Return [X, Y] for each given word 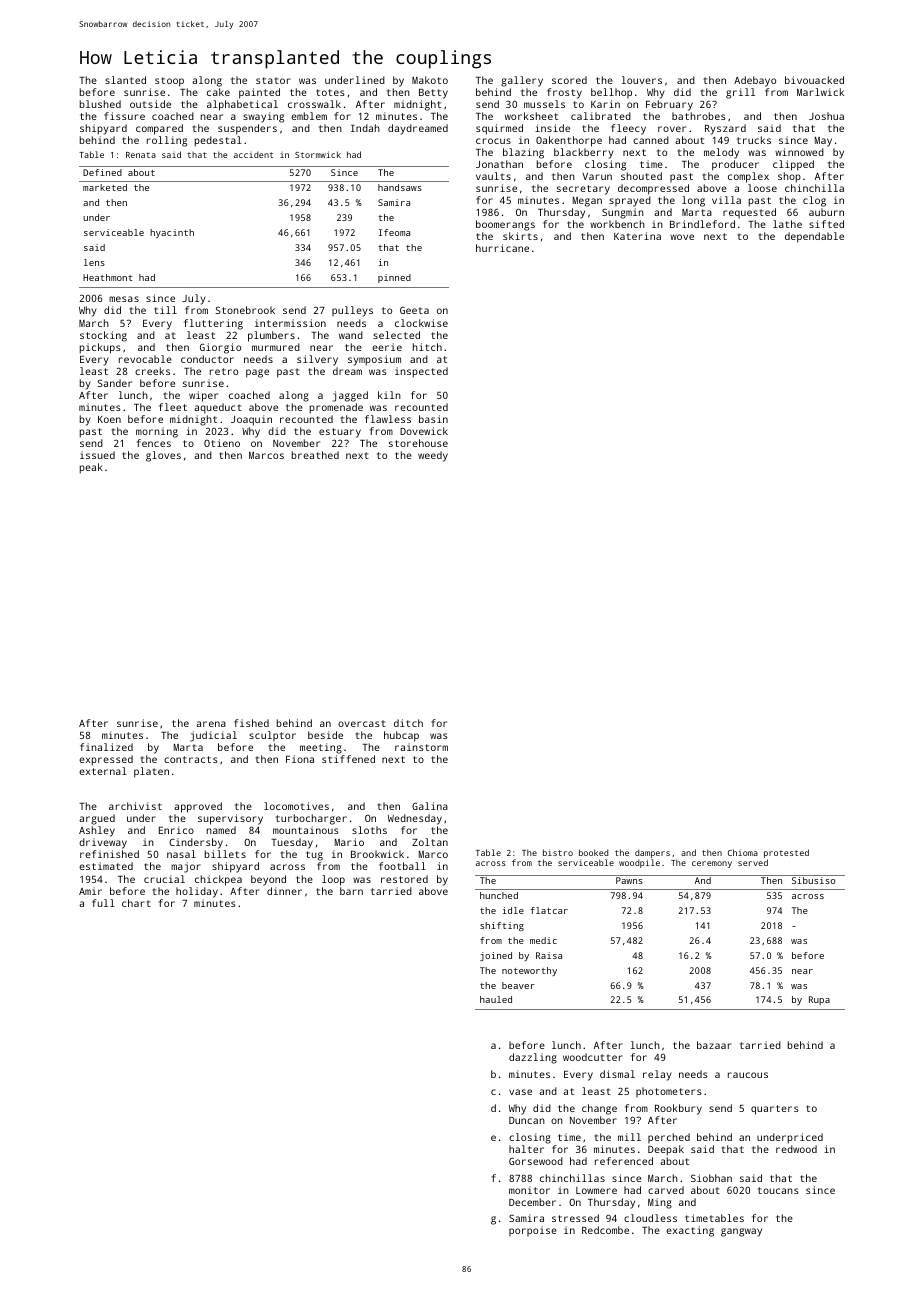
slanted [125, 80]
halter [526, 1149]
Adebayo [755, 81]
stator [273, 80]
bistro [558, 852]
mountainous [306, 830]
